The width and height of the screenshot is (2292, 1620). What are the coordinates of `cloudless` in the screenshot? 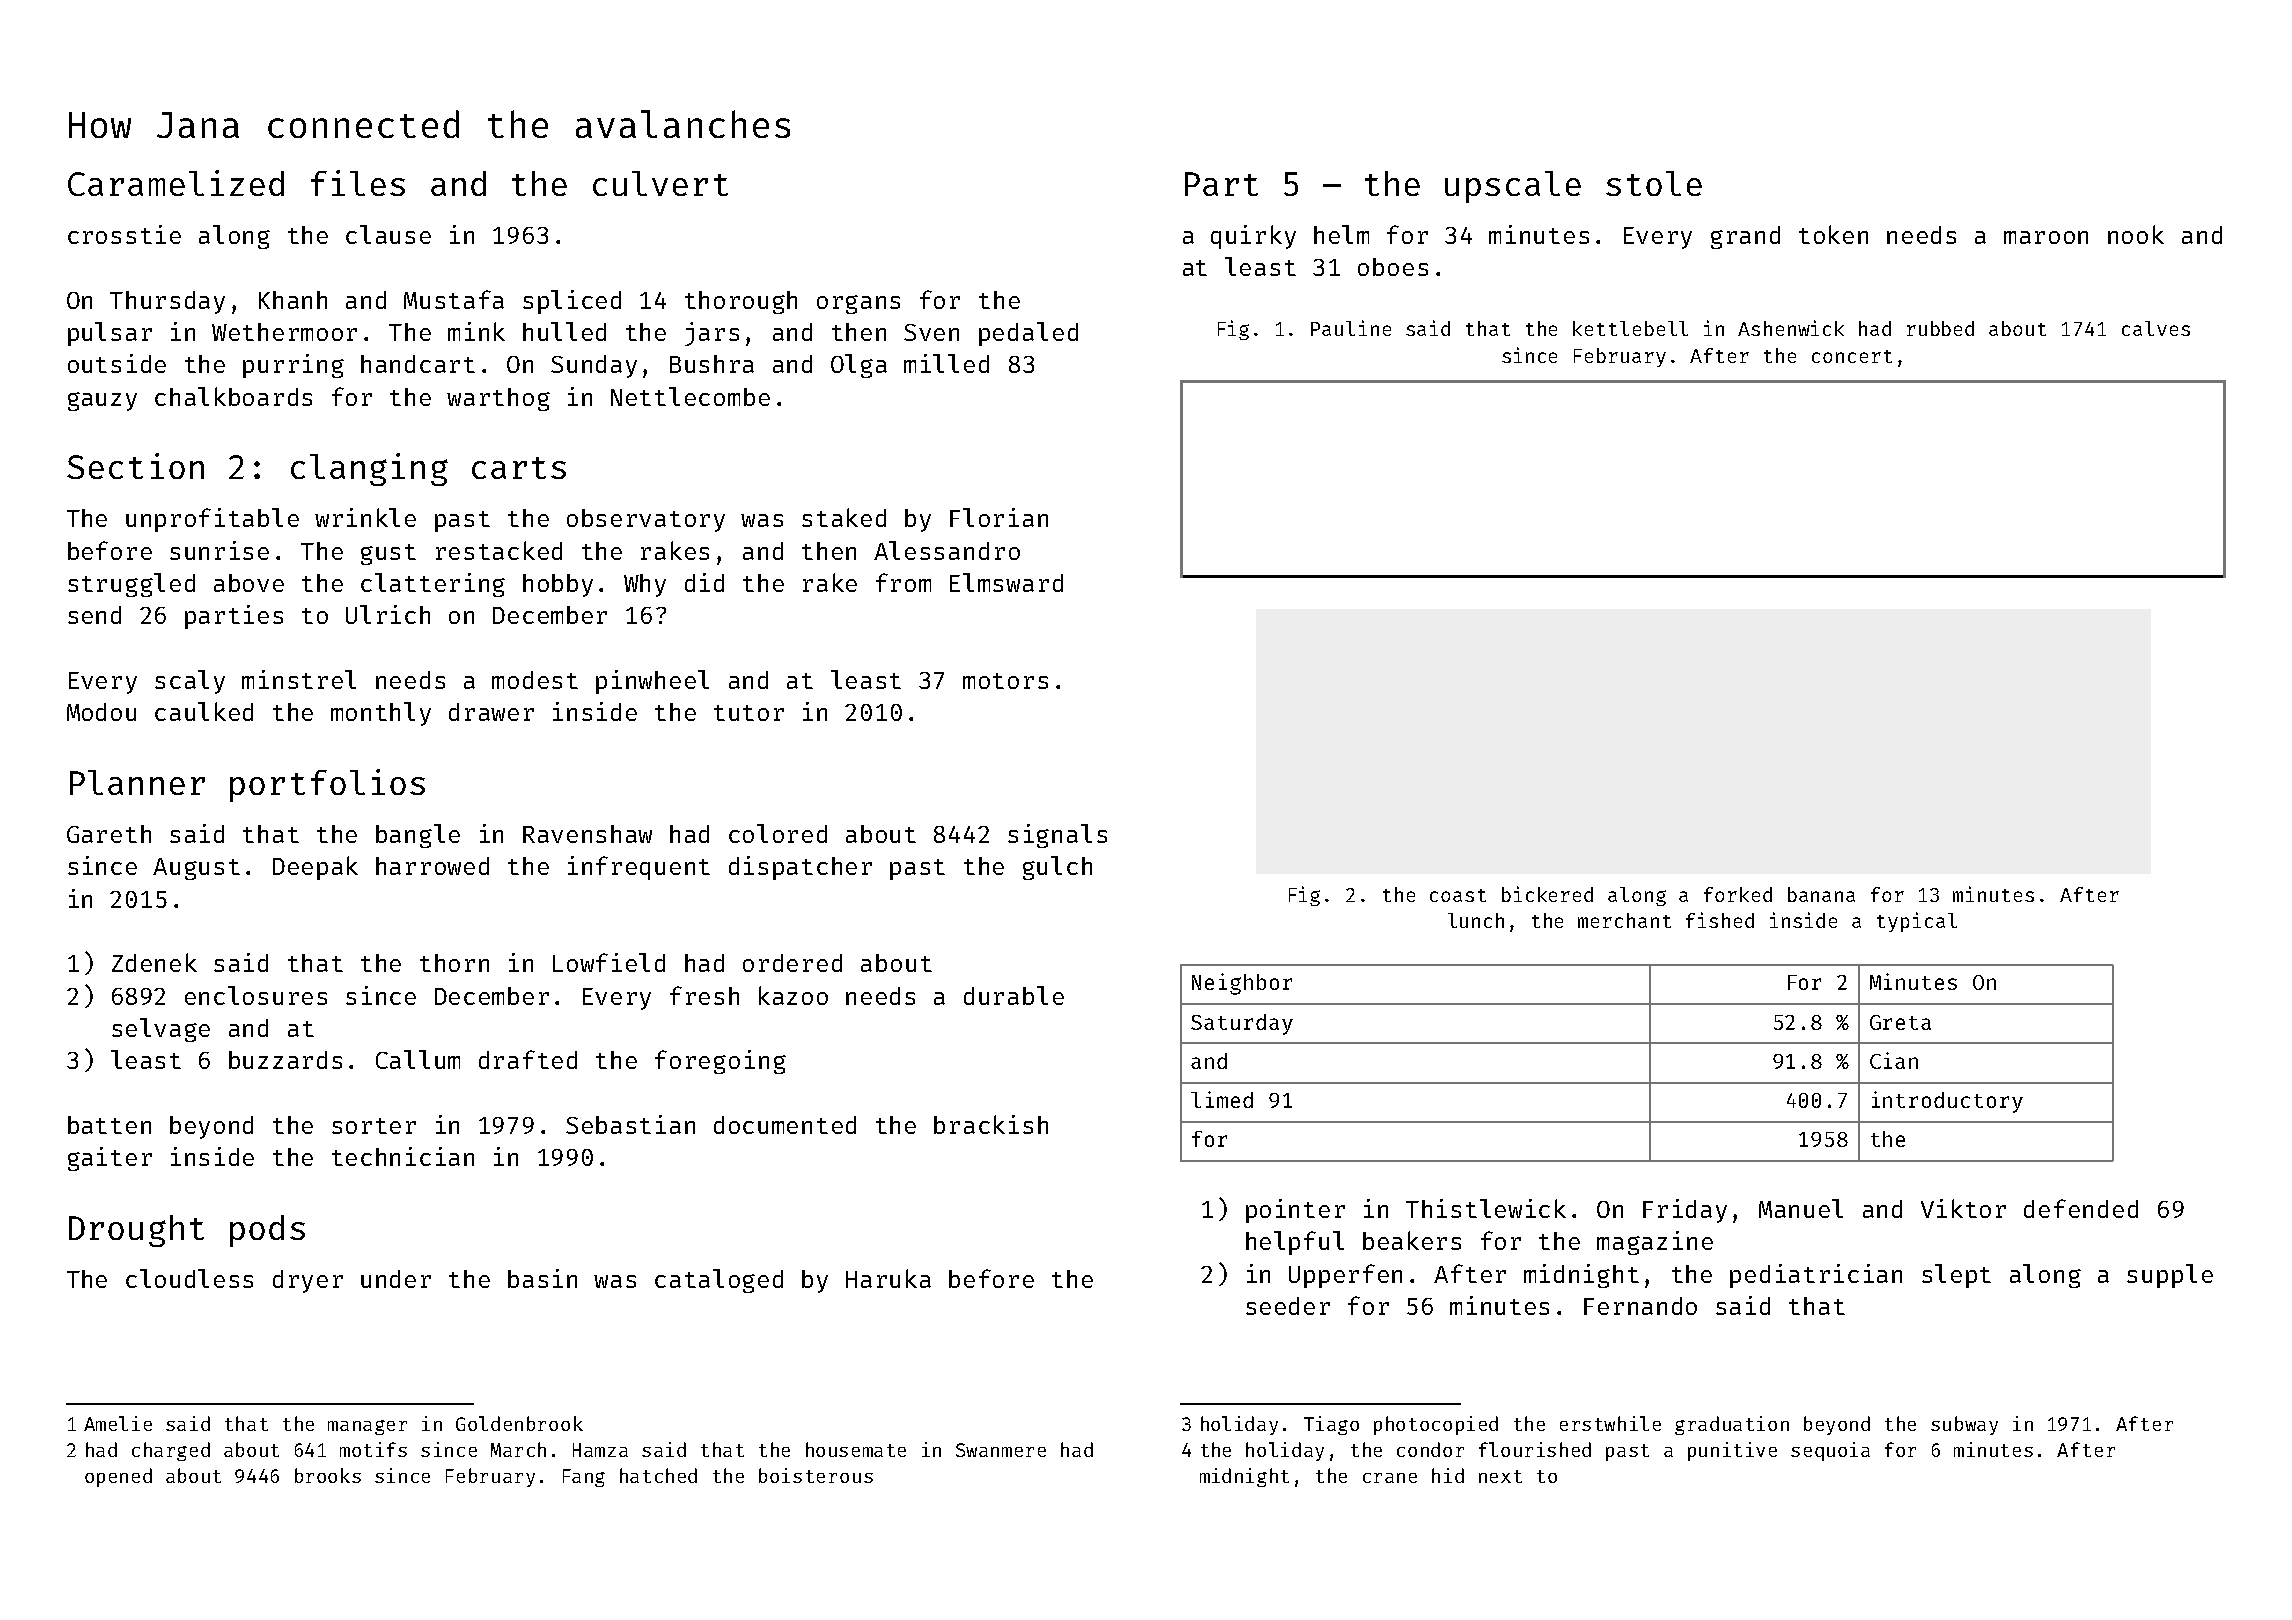 It's located at (189, 1278).
